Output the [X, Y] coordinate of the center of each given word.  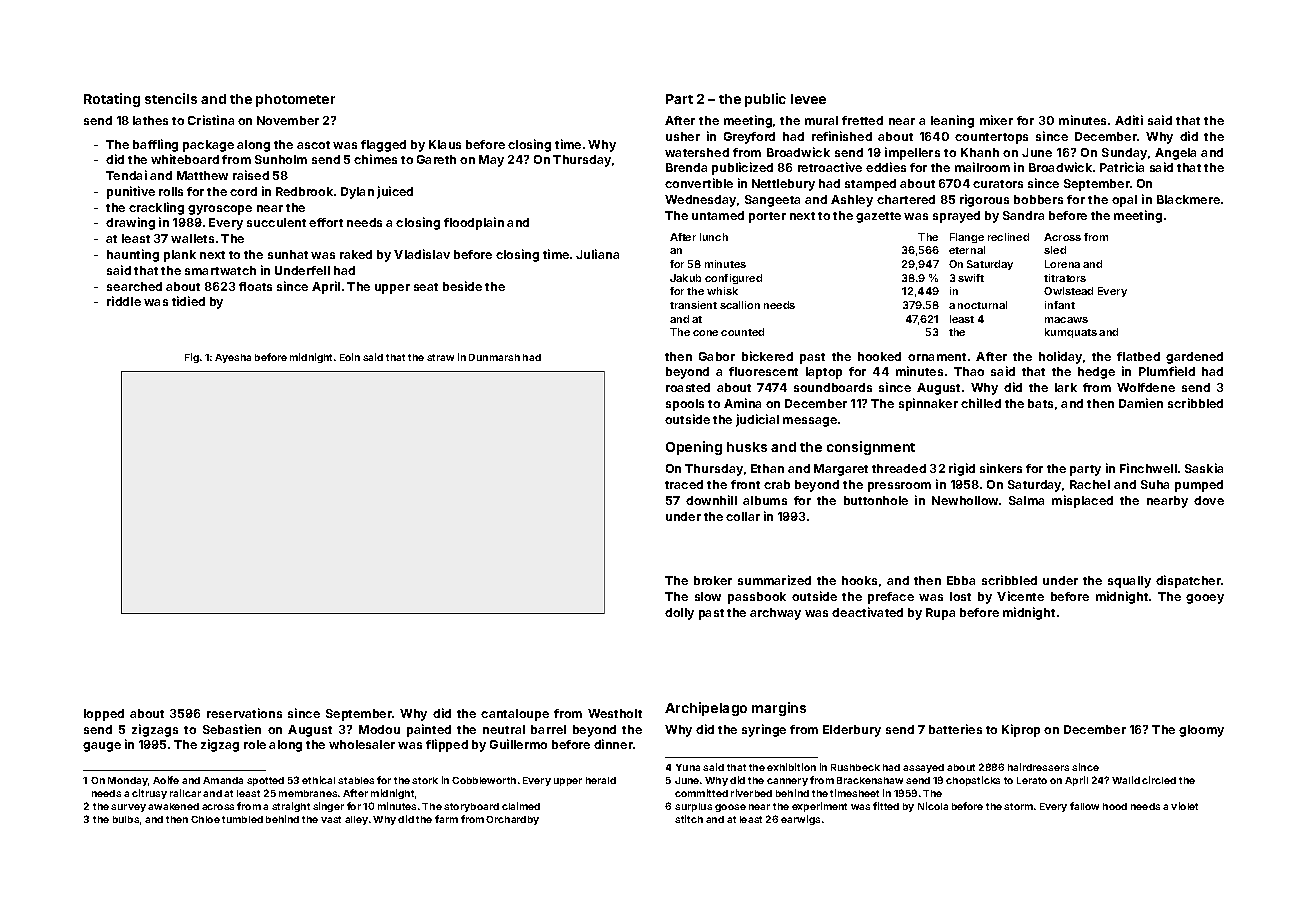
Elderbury [852, 731]
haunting [133, 255]
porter [767, 217]
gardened [1194, 358]
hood [1115, 806]
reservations [244, 713]
